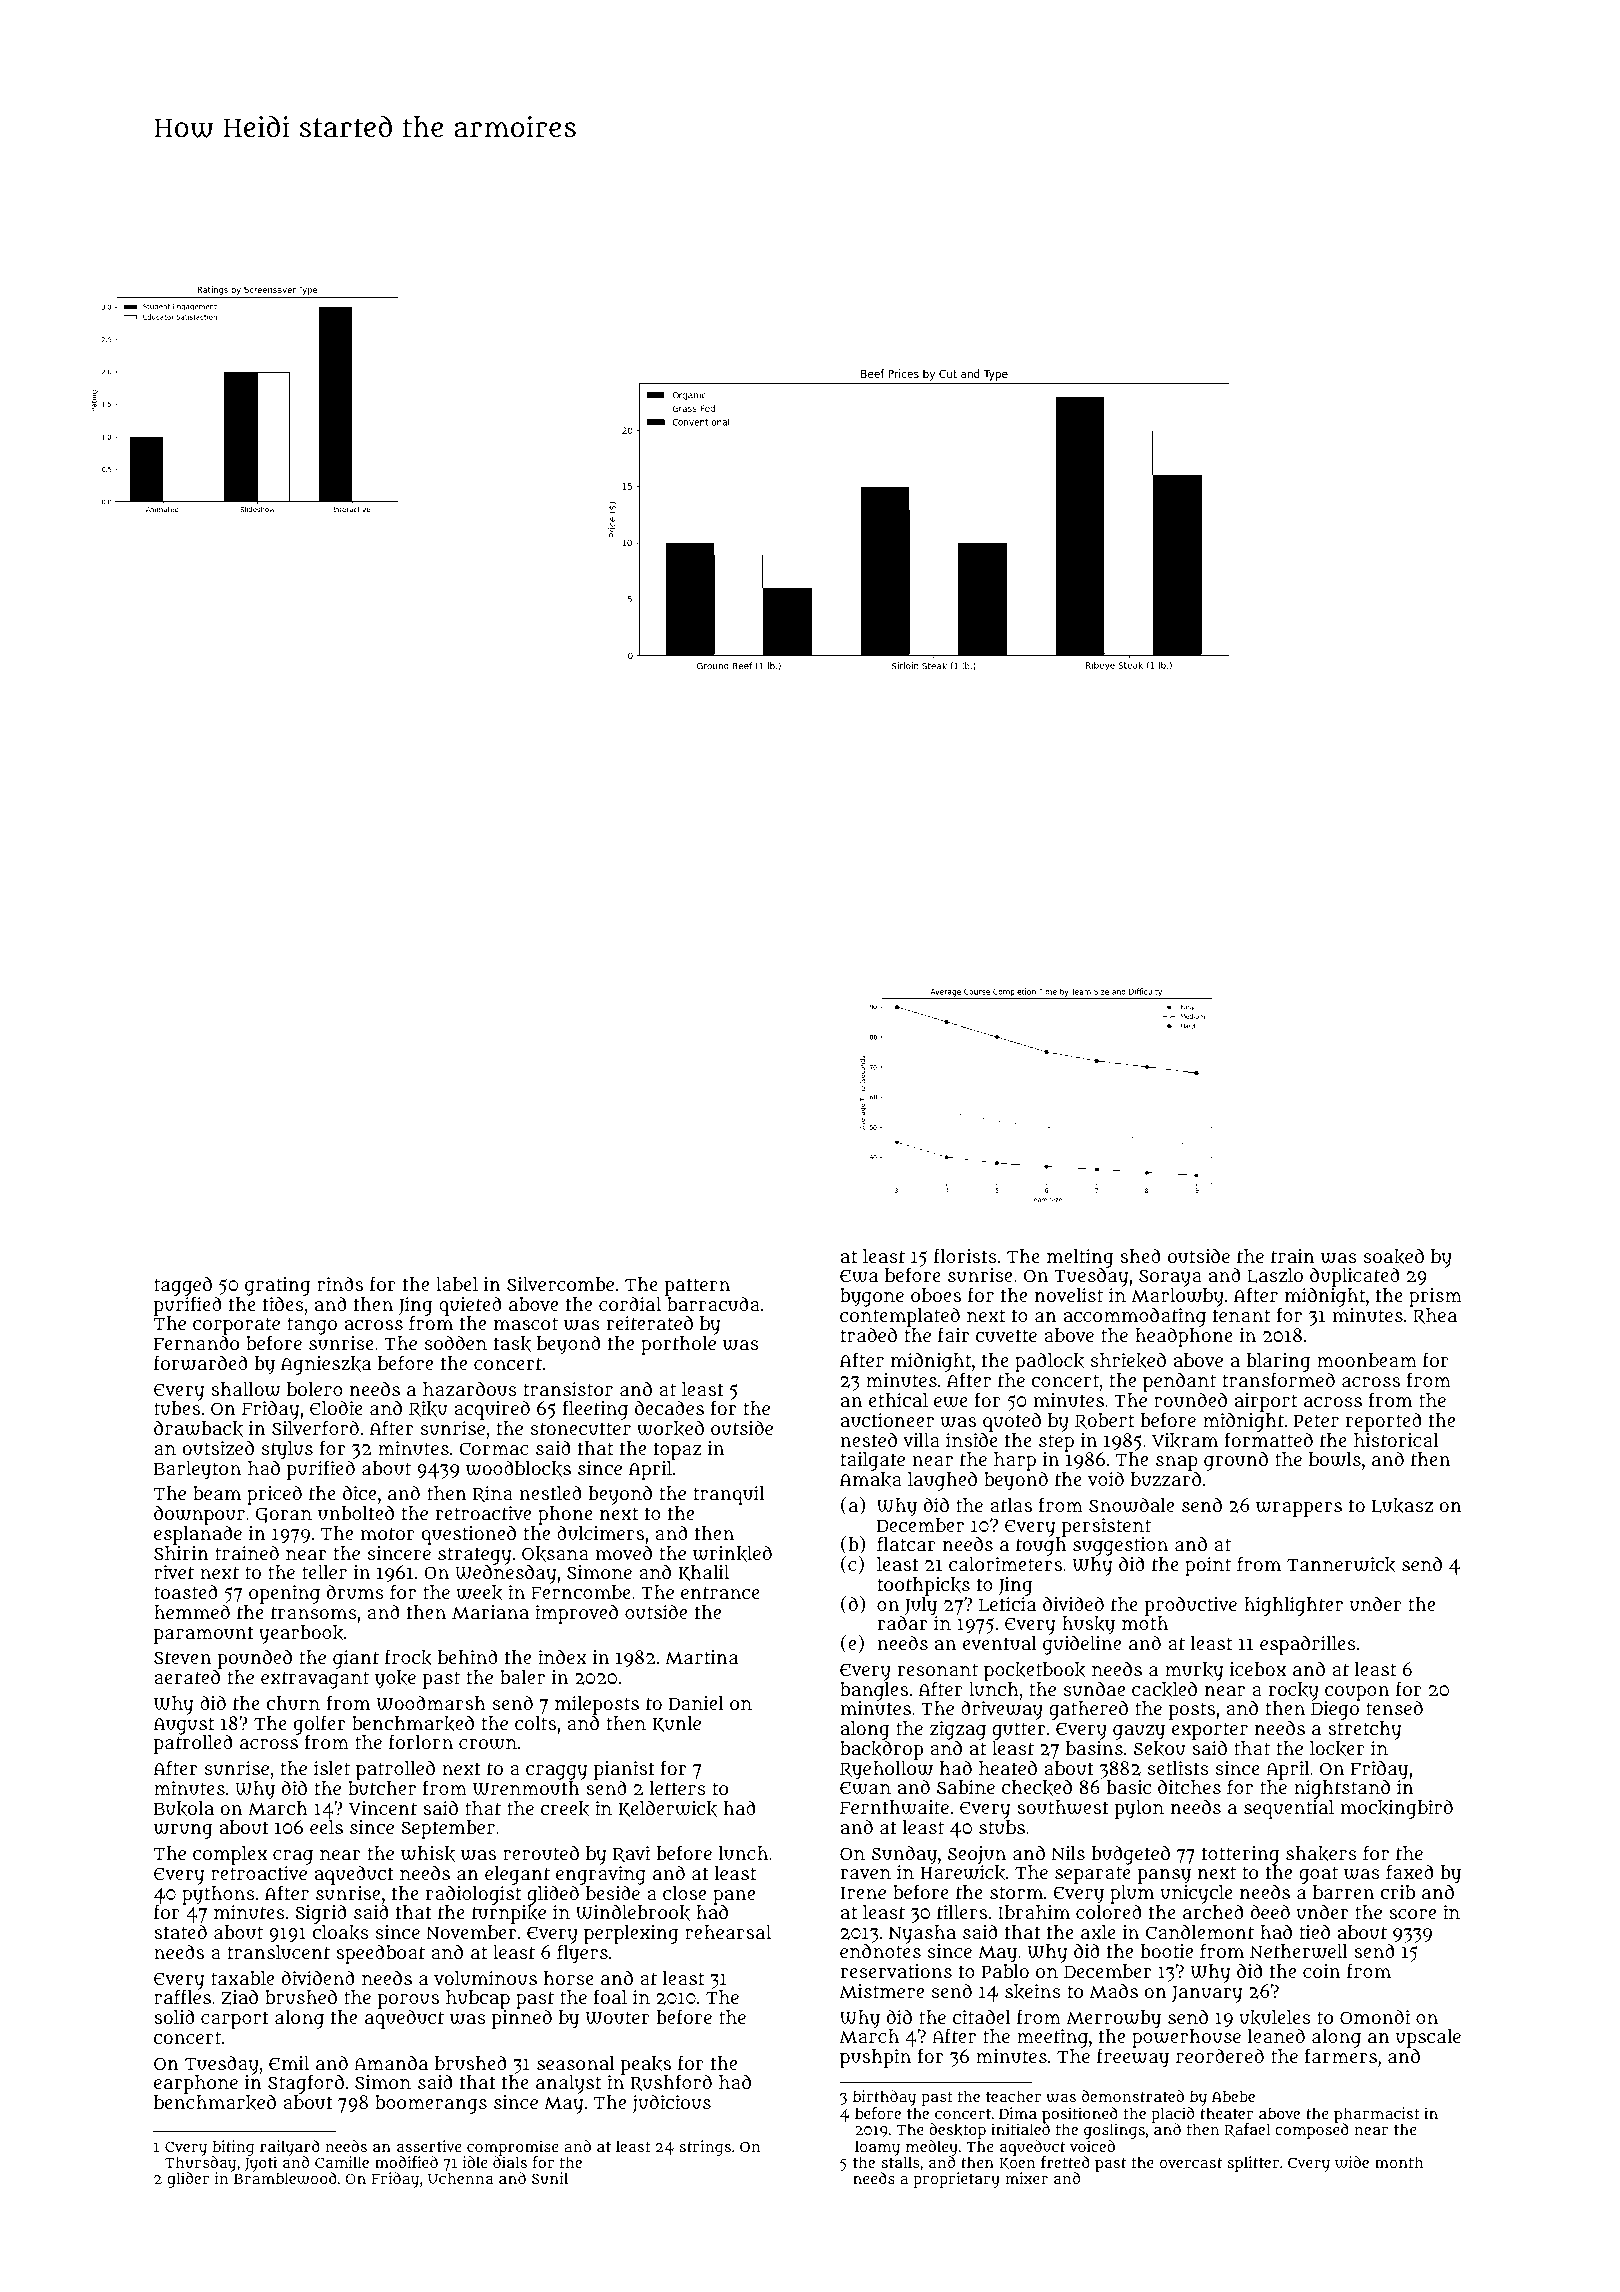  What do you see at coordinates (1321, 1971) in the screenshot?
I see `coin` at bounding box center [1321, 1971].
